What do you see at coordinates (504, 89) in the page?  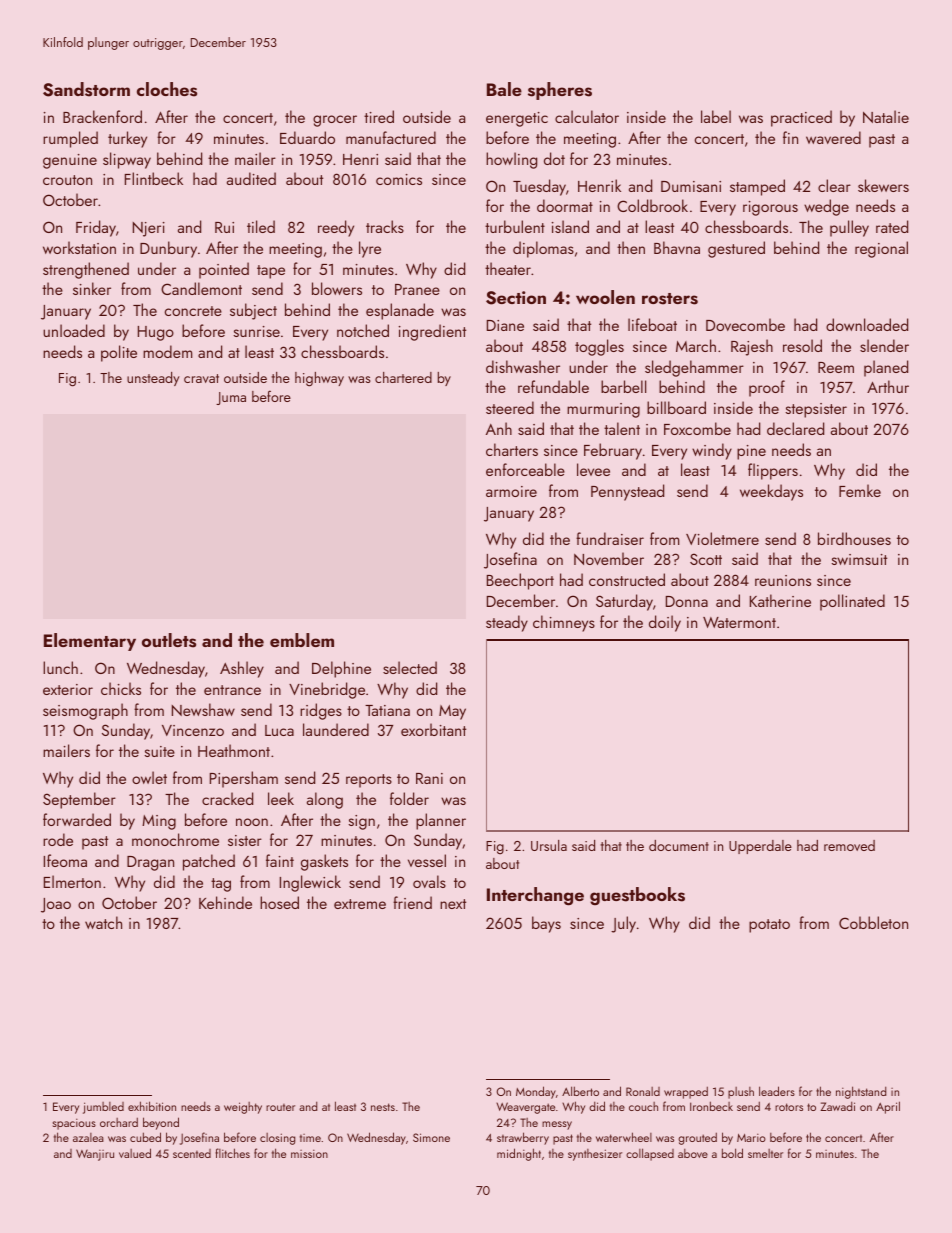 I see `Bale` at bounding box center [504, 89].
